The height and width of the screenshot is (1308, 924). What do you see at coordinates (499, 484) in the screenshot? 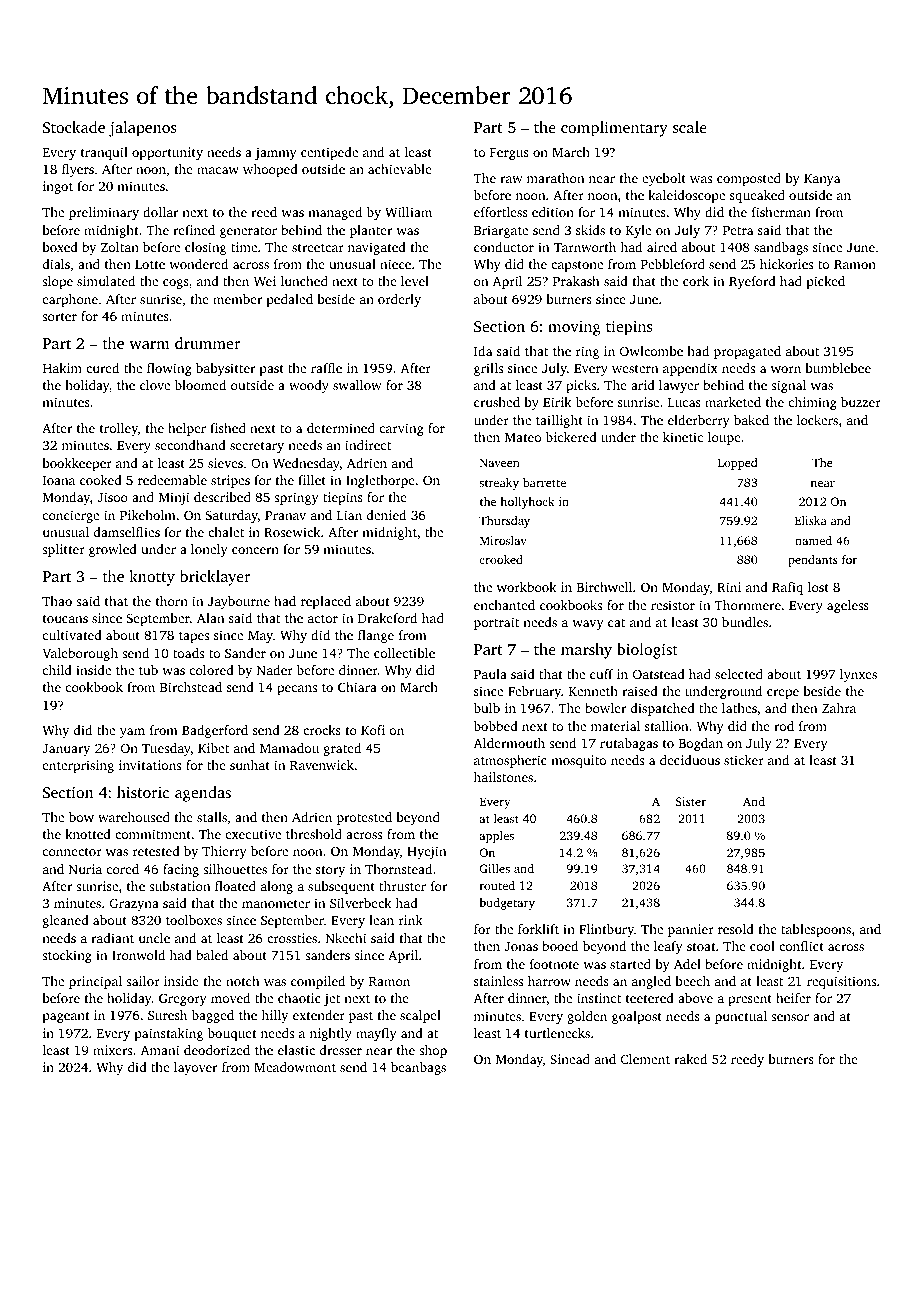
I see `streaky` at bounding box center [499, 484].
